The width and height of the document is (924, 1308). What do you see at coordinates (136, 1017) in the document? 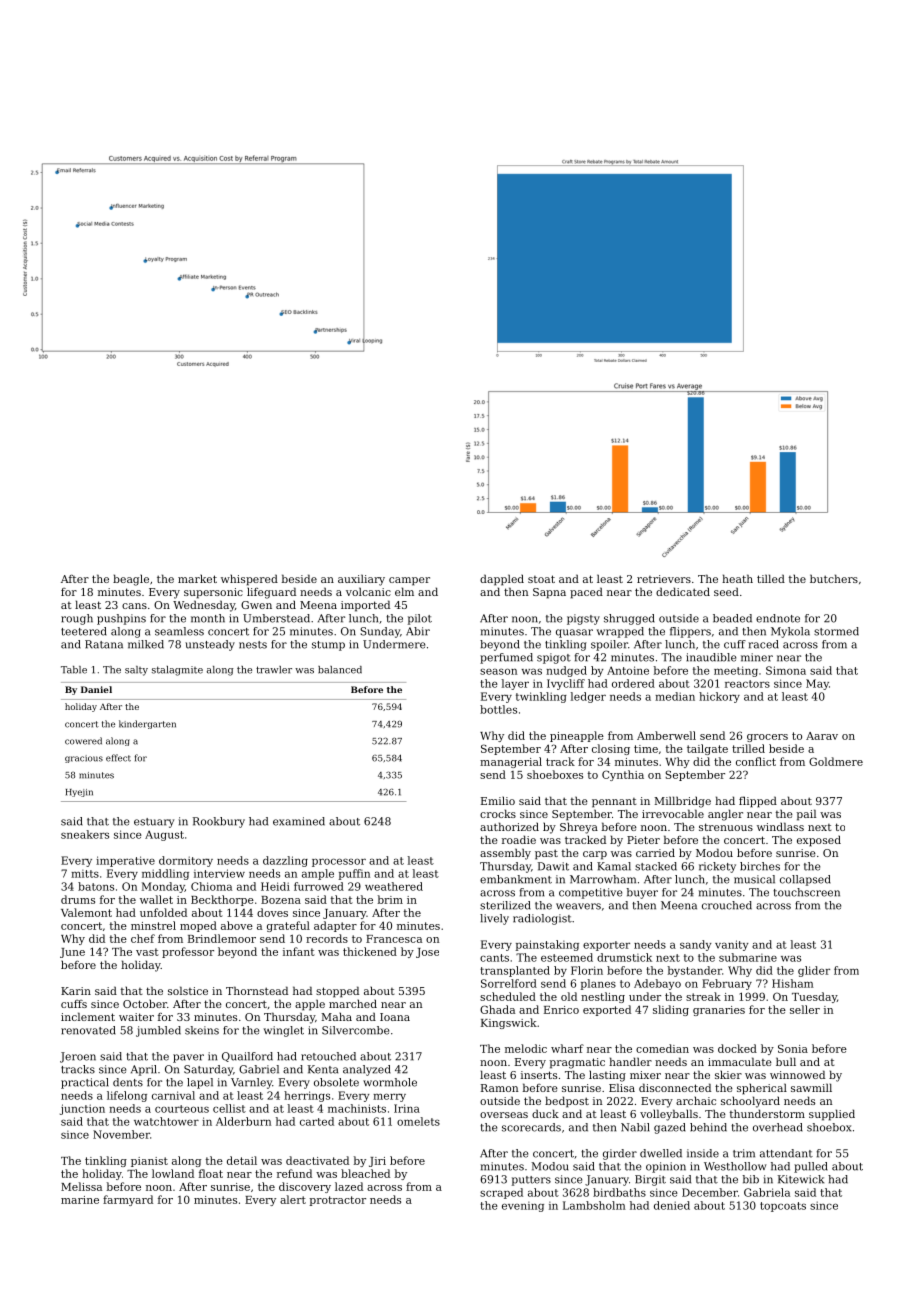
I see `waiter` at bounding box center [136, 1017].
